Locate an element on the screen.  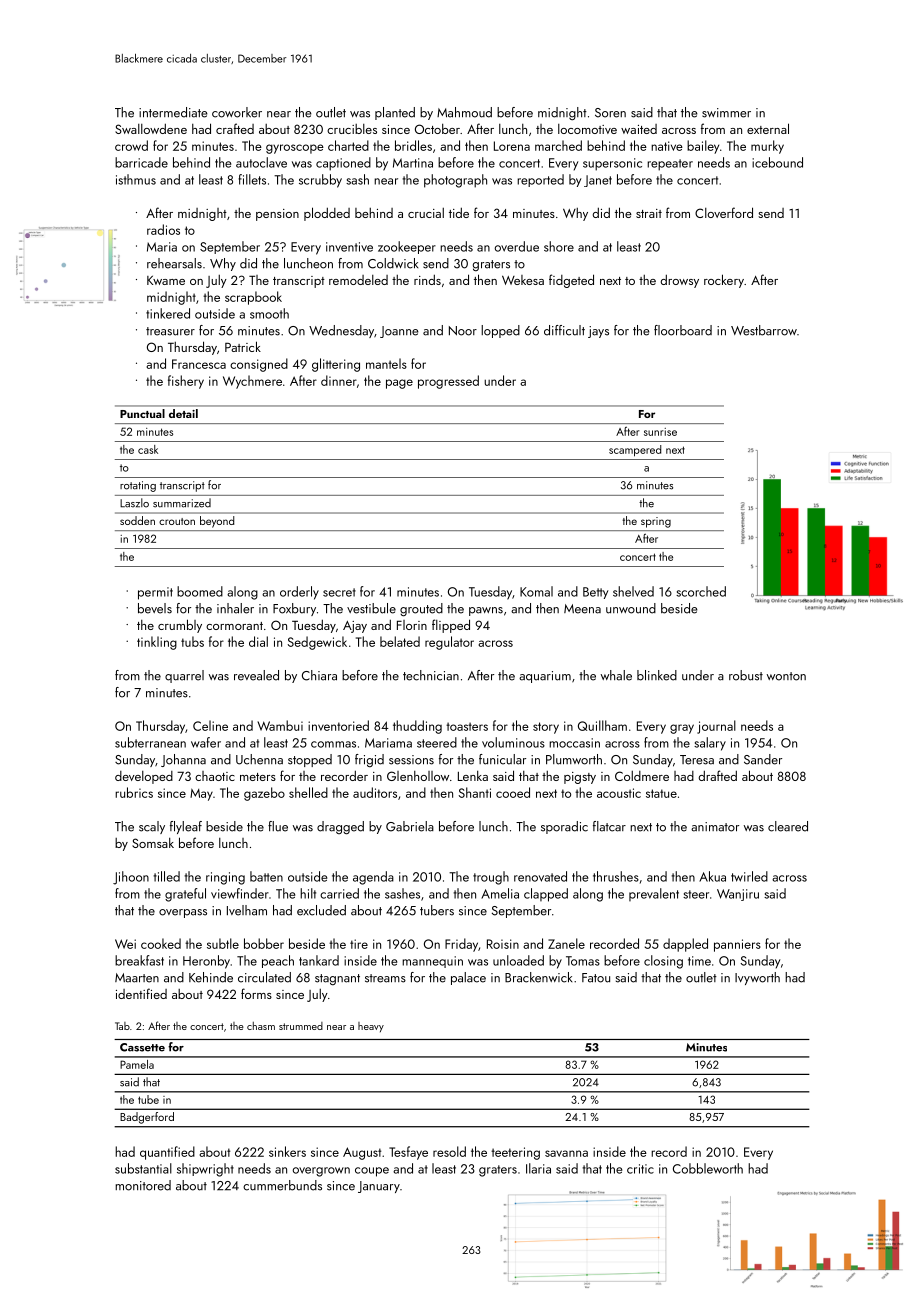
swimmer is located at coordinates (726, 113).
